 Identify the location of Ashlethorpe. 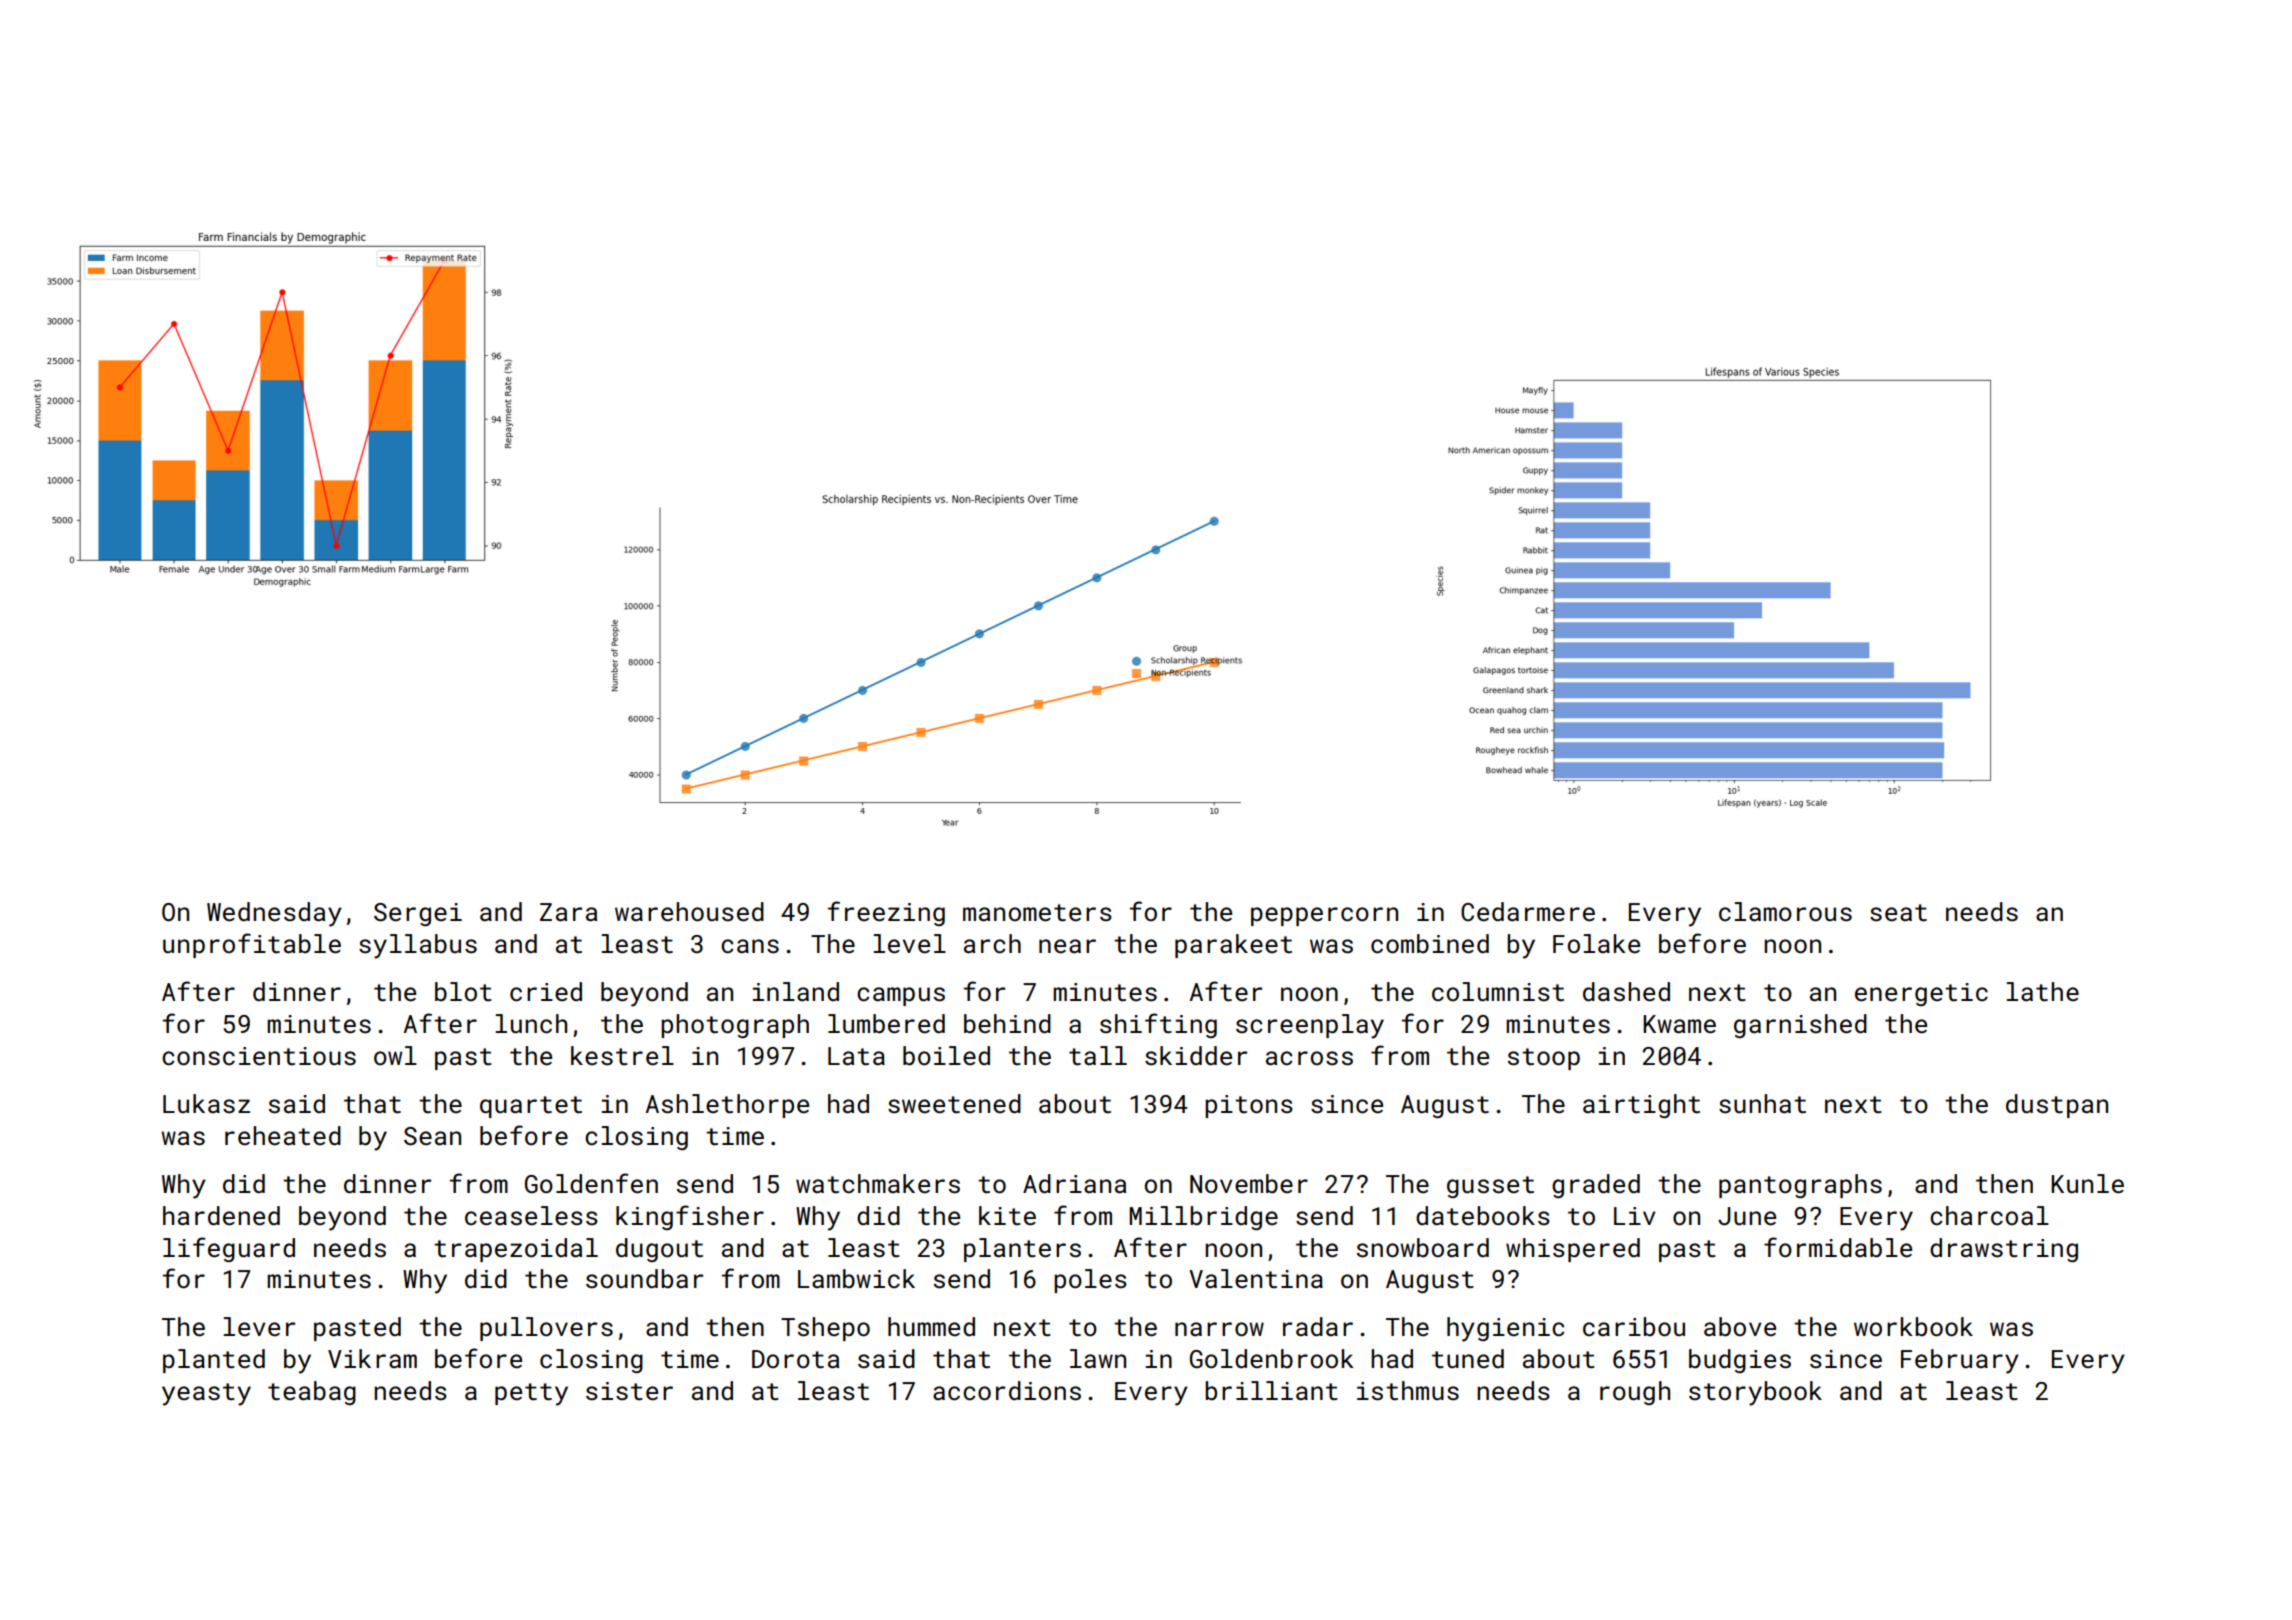
(727, 1106).
